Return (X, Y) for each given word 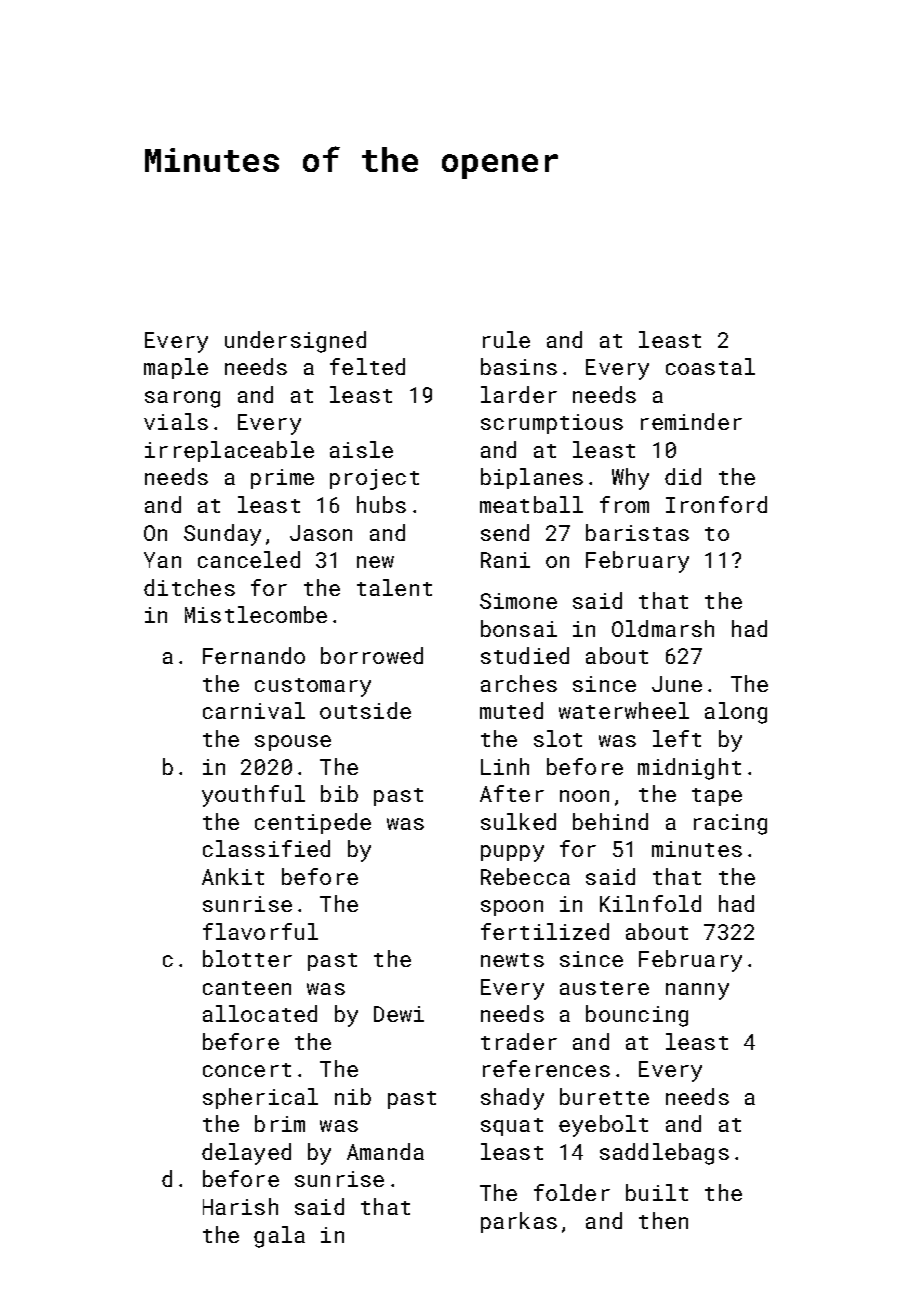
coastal (710, 366)
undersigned (295, 342)
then (663, 1220)
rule (506, 339)
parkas (519, 1222)
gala (279, 1237)
